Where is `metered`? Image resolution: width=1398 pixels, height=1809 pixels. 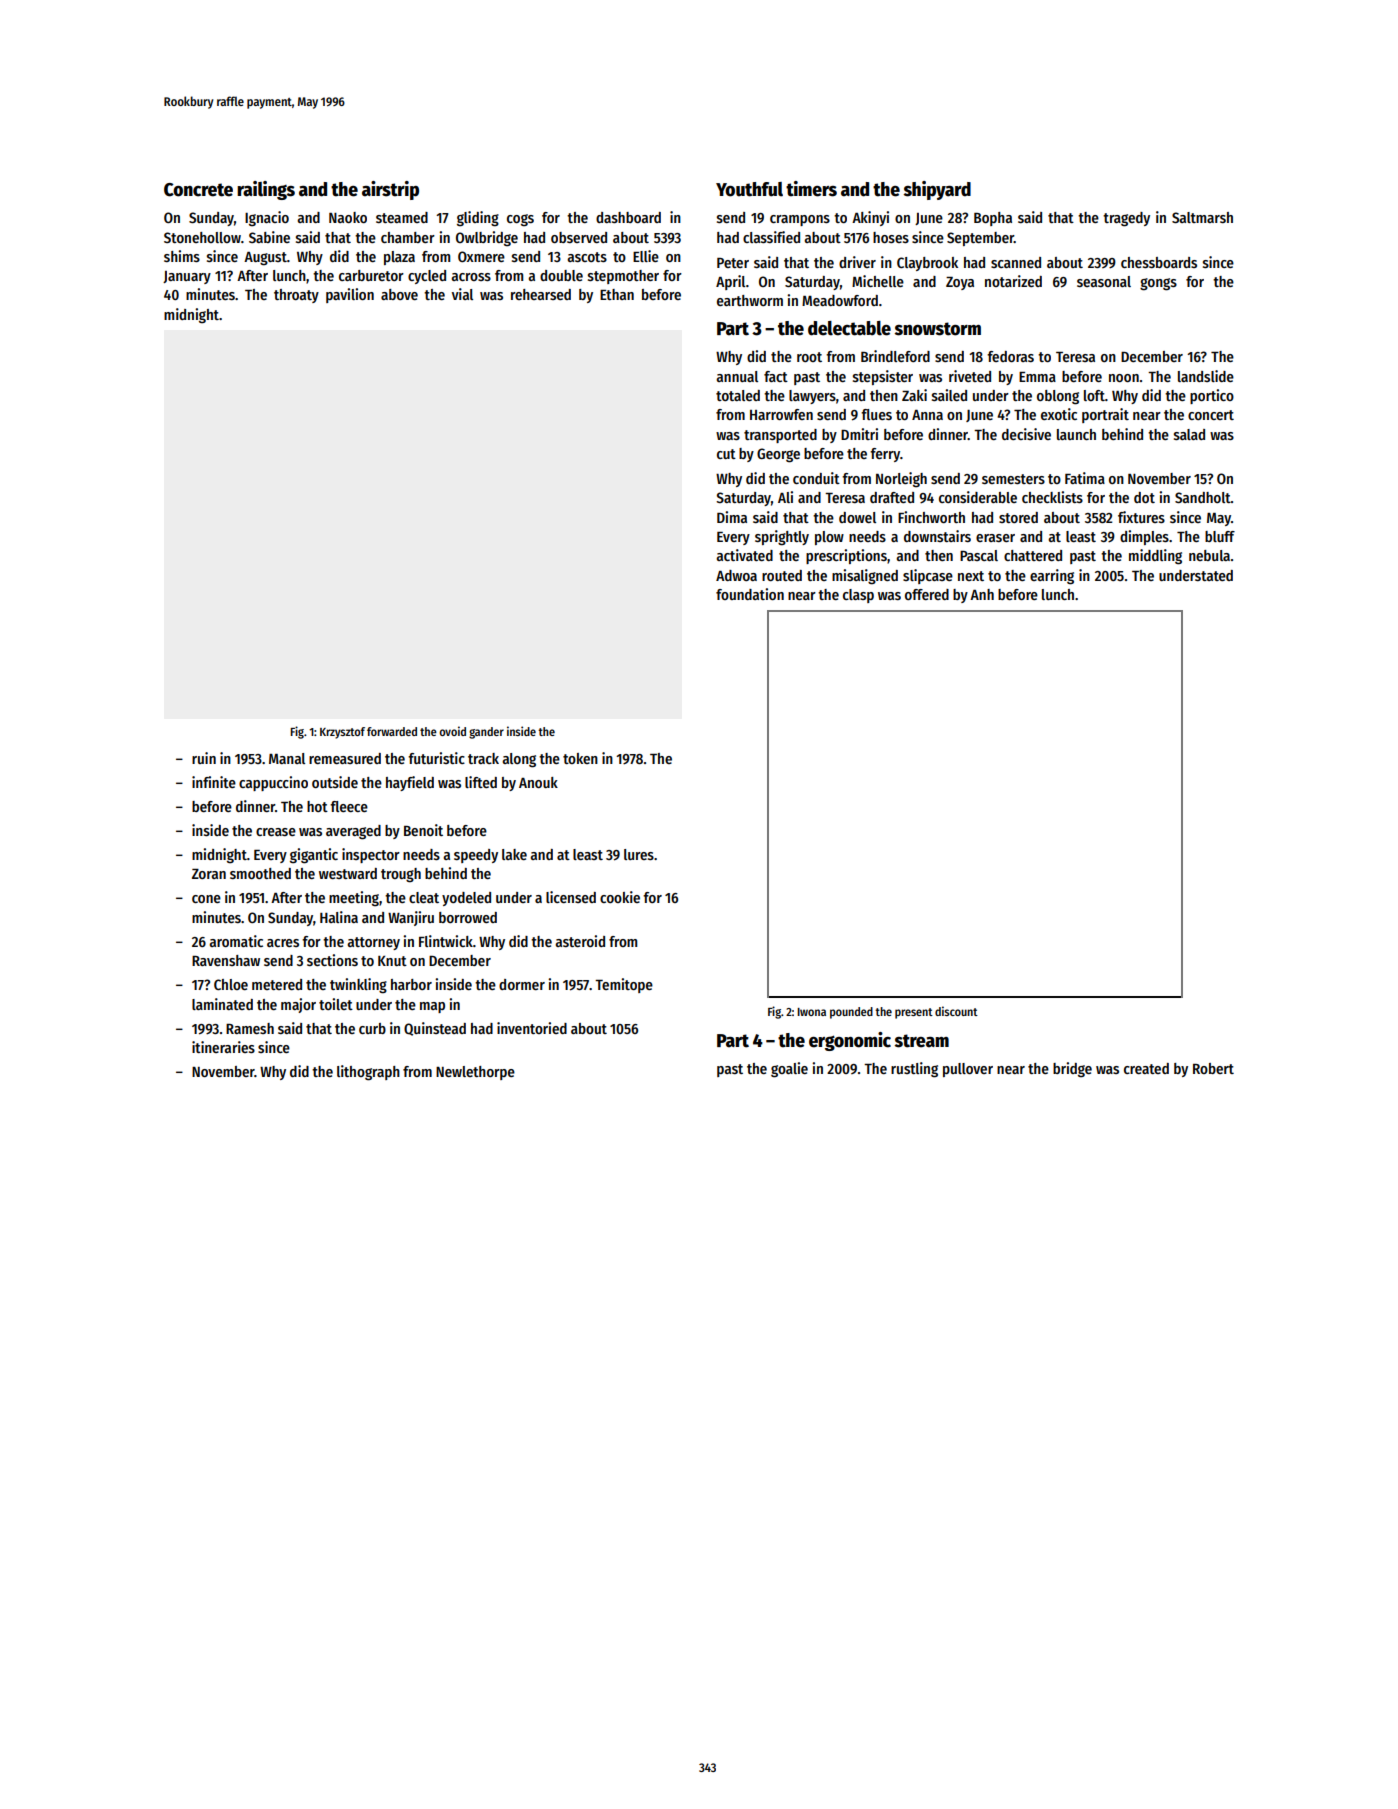
metered is located at coordinates (277, 984).
